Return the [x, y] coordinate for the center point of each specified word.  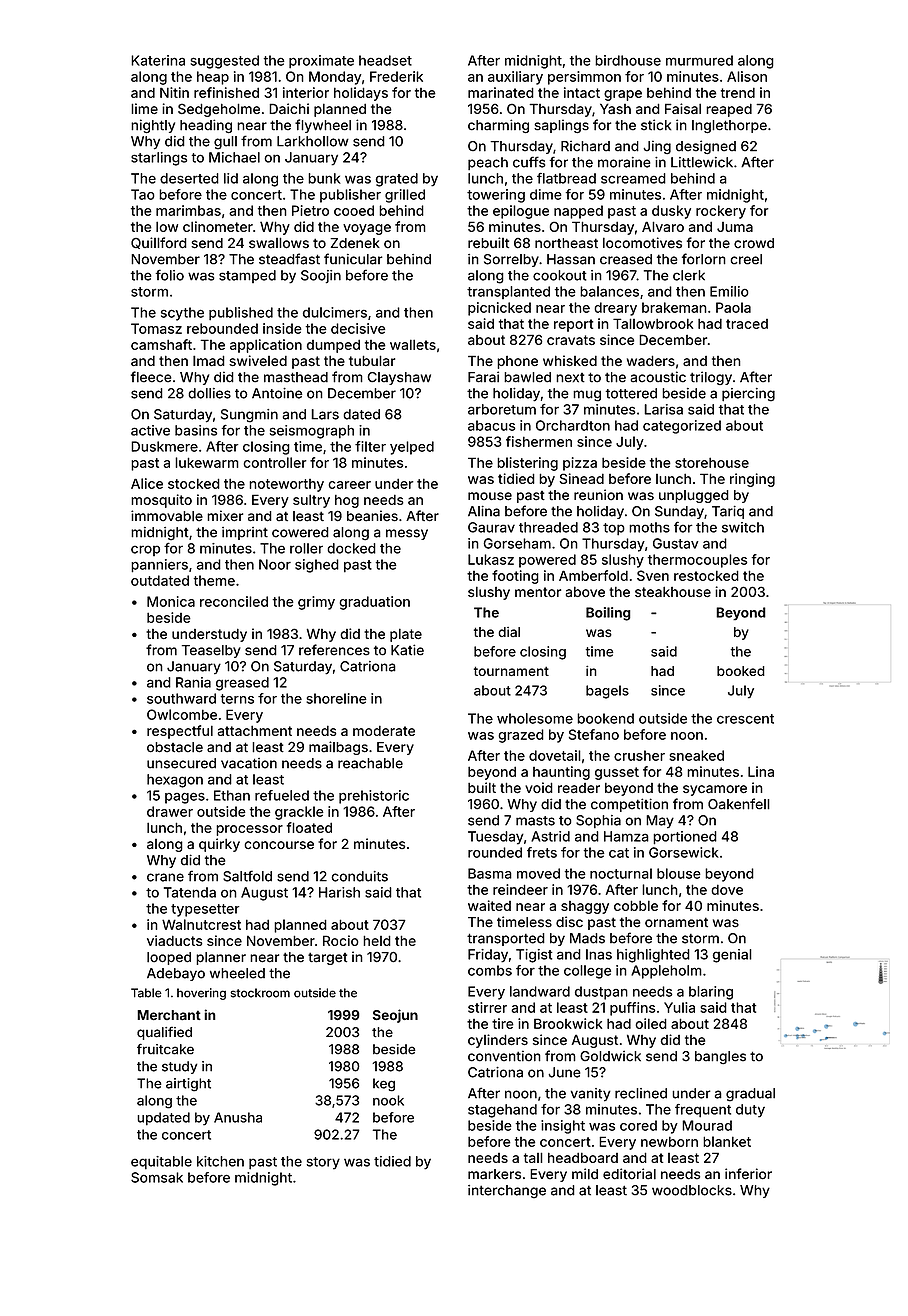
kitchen [220, 1161]
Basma [490, 873]
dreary [615, 309]
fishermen [539, 441]
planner [221, 958]
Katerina [158, 60]
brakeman [674, 307]
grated [397, 180]
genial [732, 956]
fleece [151, 377]
